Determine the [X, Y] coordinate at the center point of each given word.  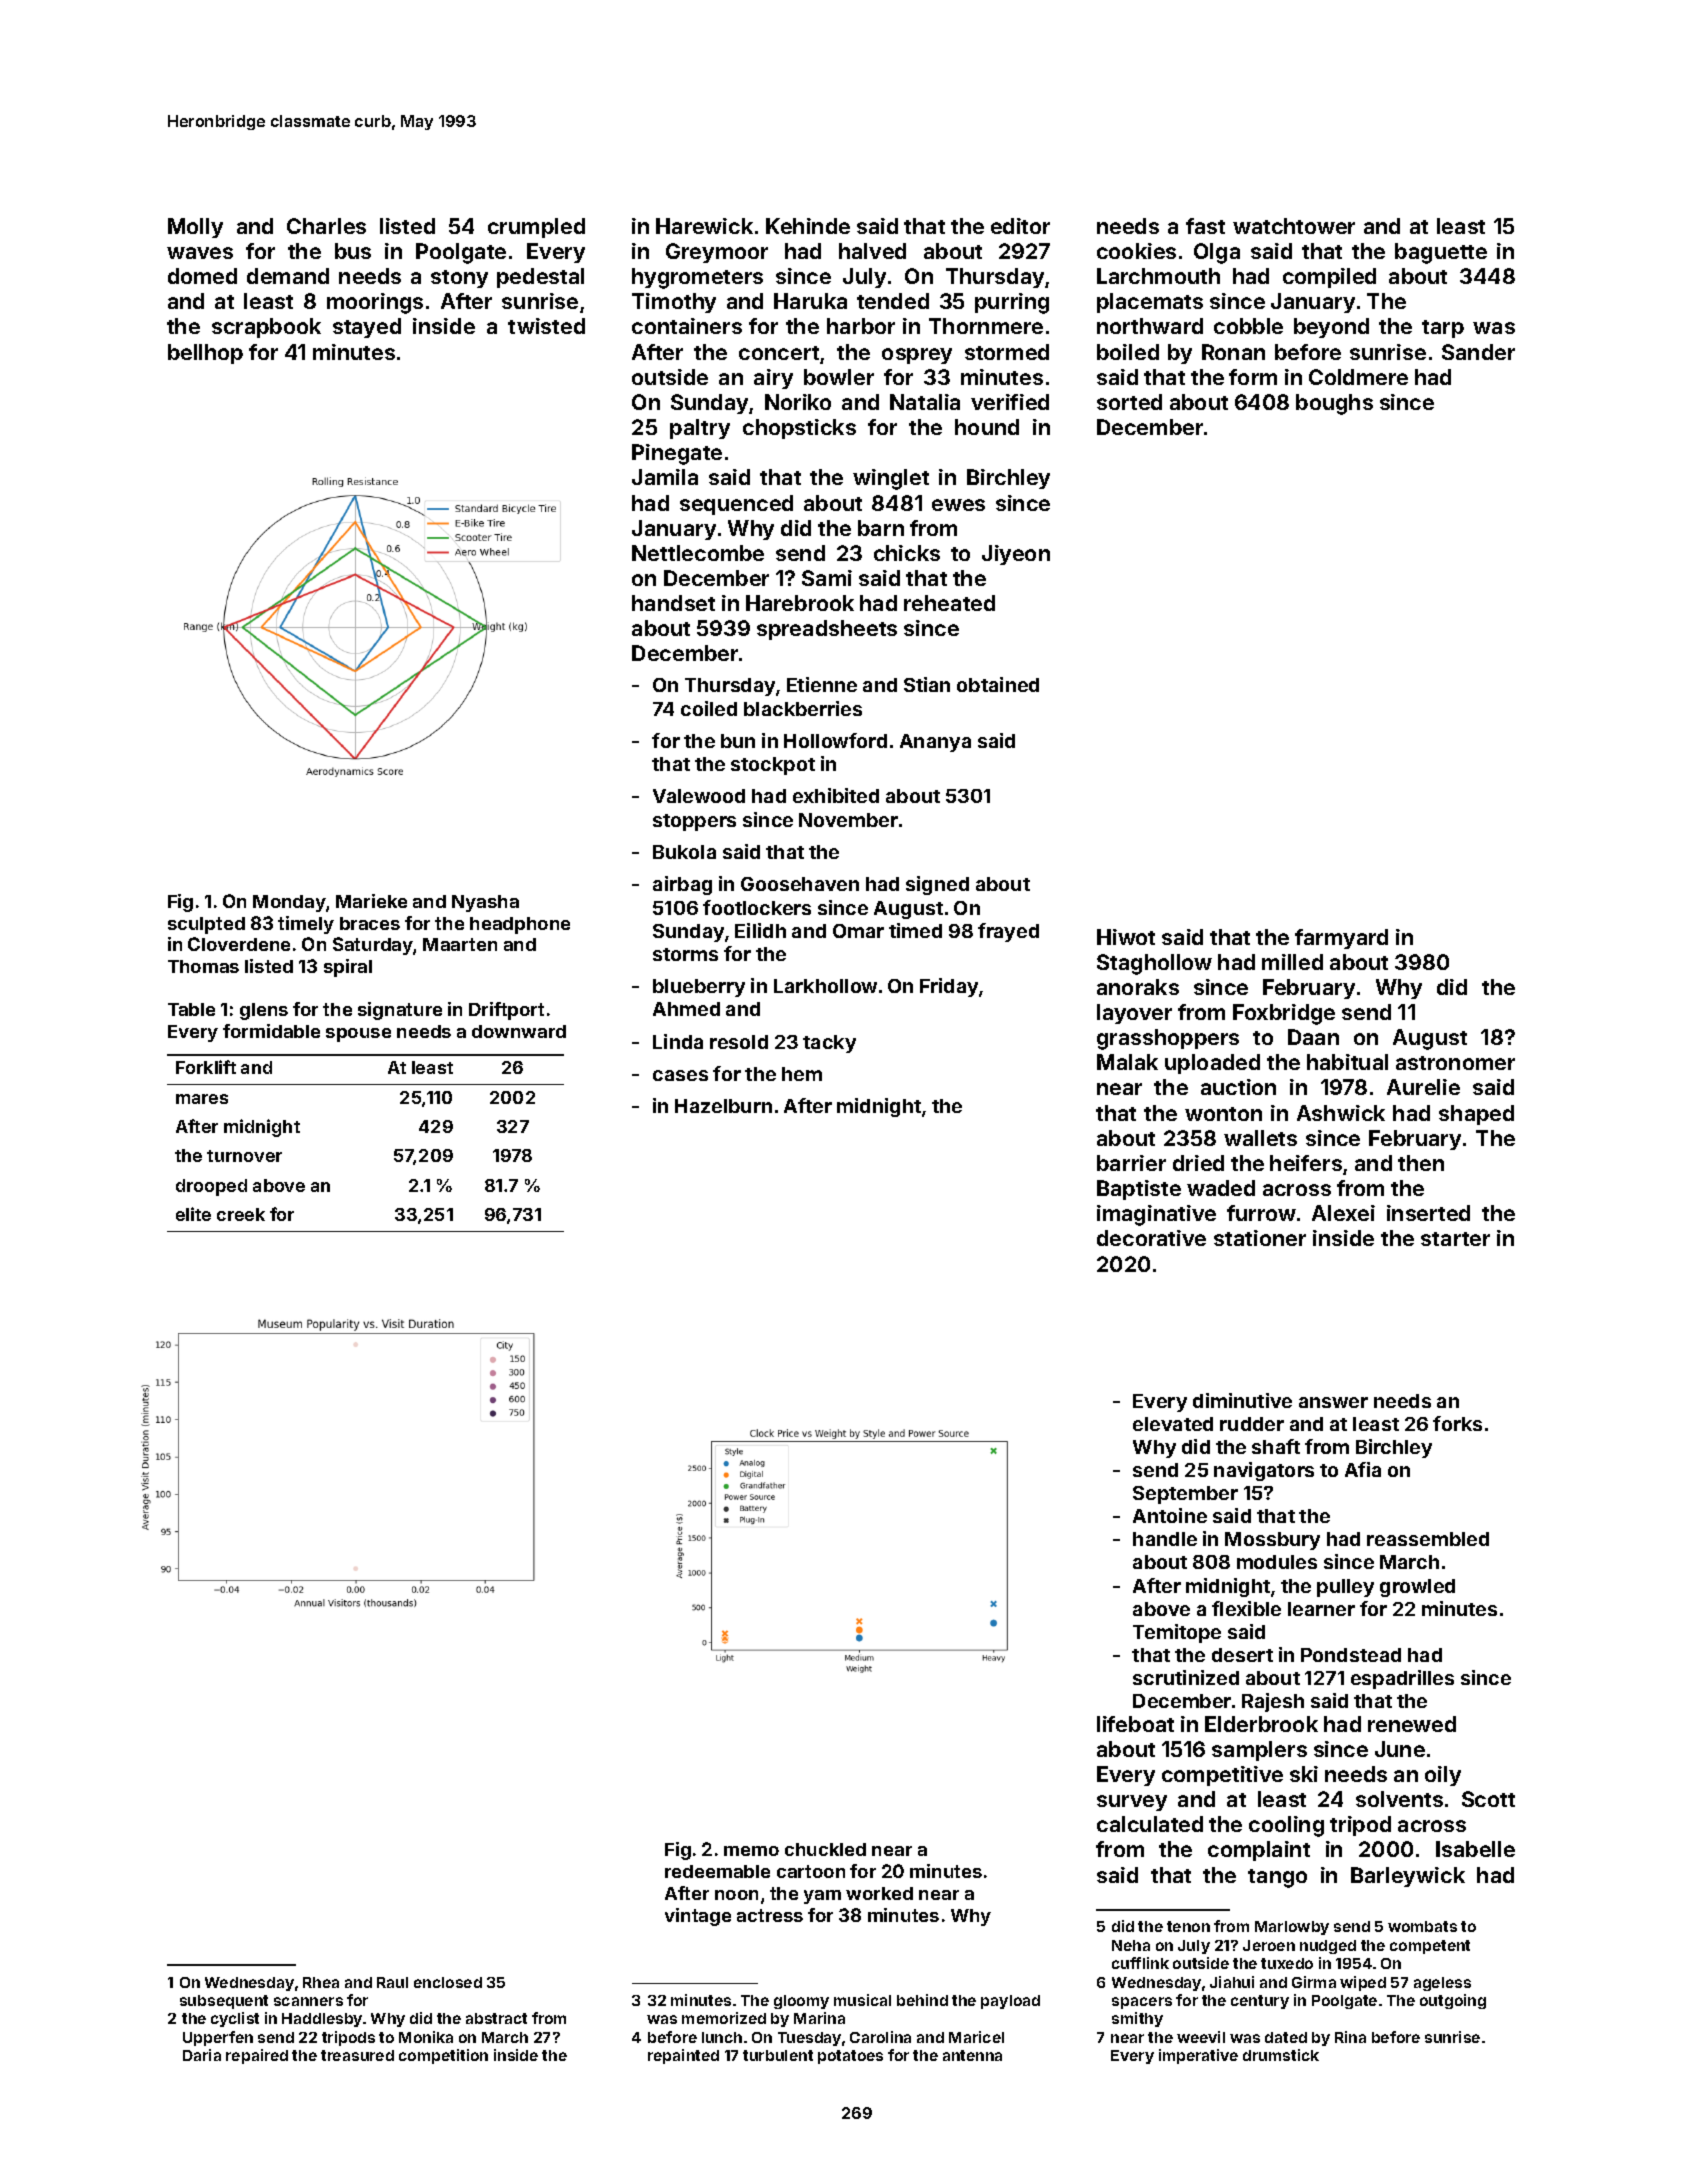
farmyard [1341, 939]
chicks [907, 553]
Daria [202, 2055]
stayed [367, 328]
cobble [1248, 326]
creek [241, 1214]
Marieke [371, 901]
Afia [1363, 1469]
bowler [839, 377]
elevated [1173, 1424]
